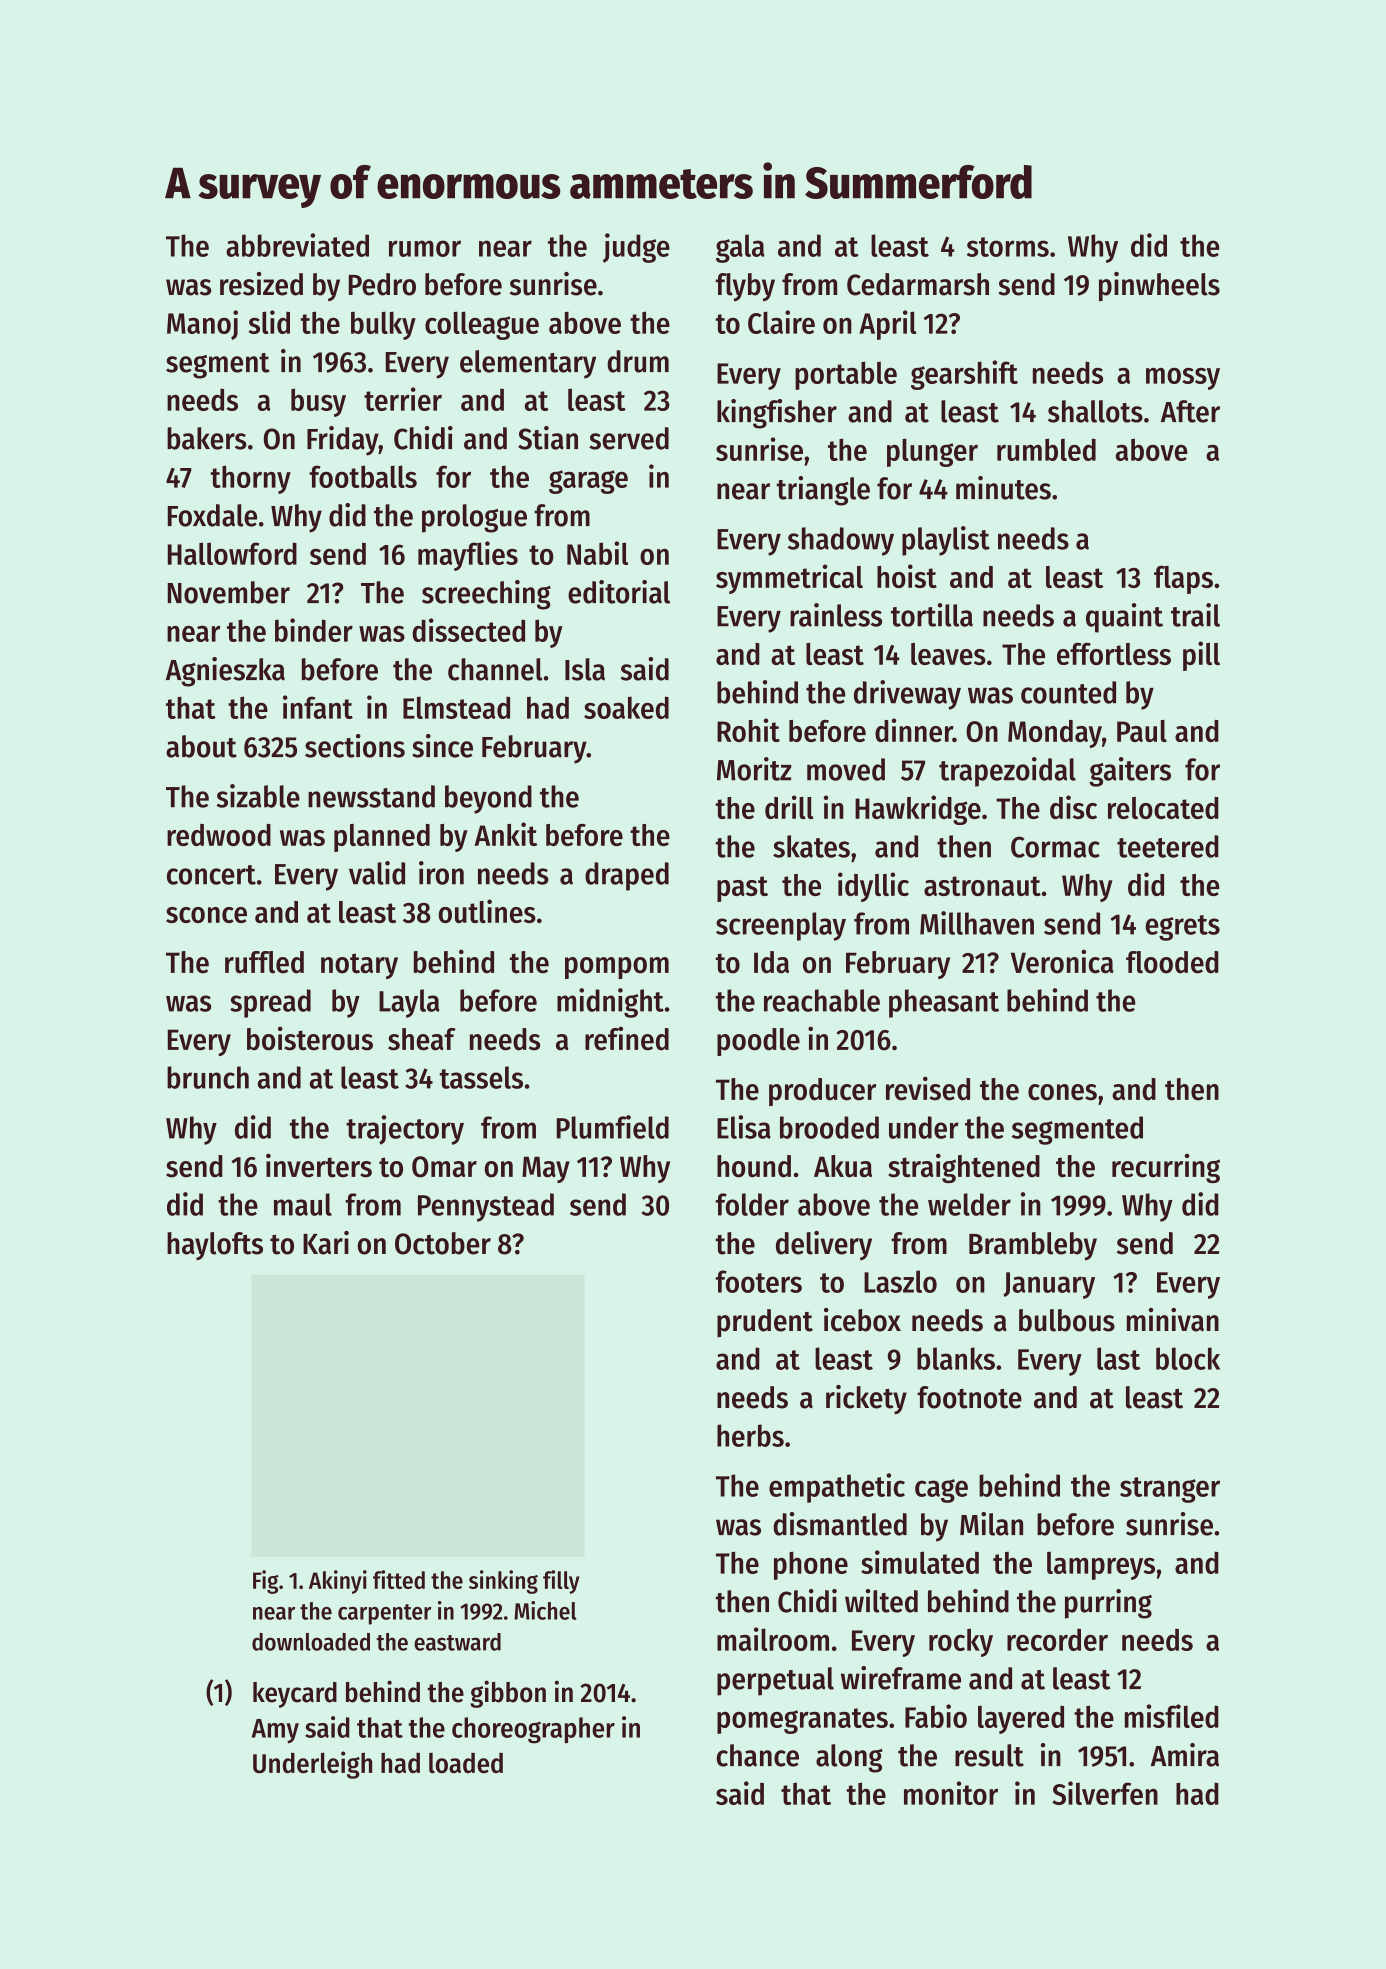  Describe the element at coordinates (1049, 1285) in the screenshot. I see `January` at that location.
